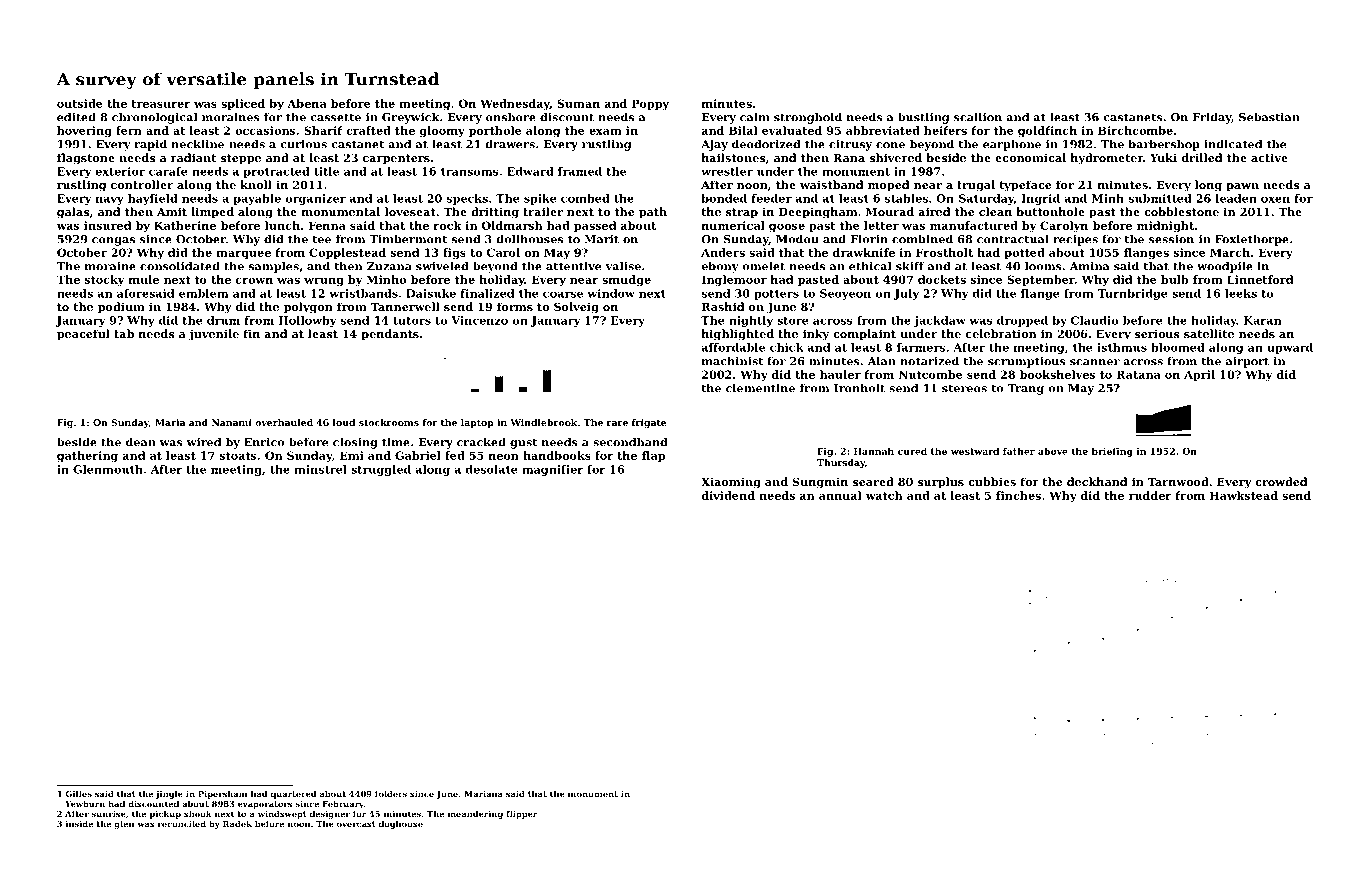 The height and width of the screenshot is (887, 1372). What do you see at coordinates (243, 104) in the screenshot?
I see `spliced` at bounding box center [243, 104].
